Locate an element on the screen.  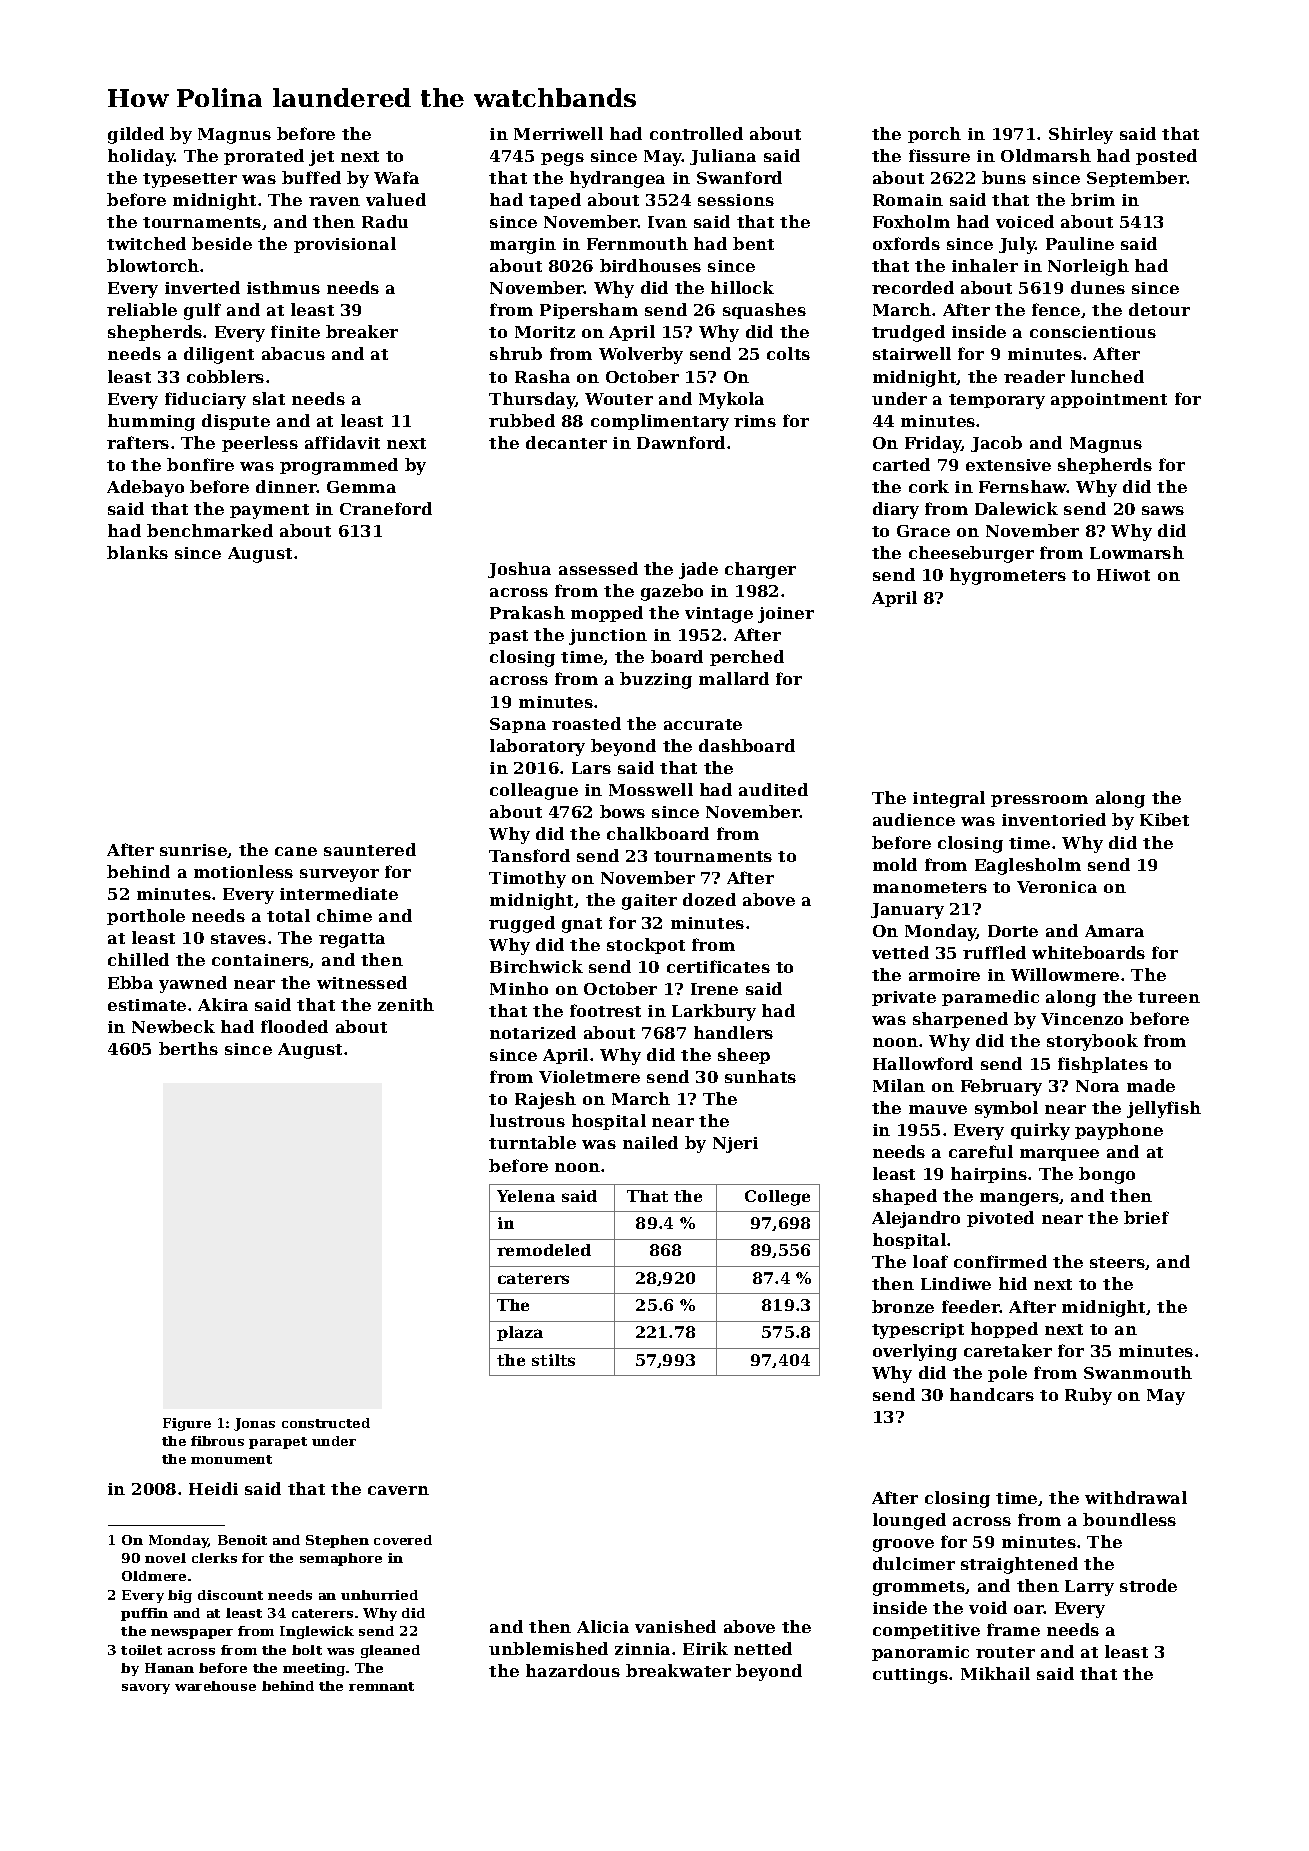
audited is located at coordinates (773, 789).
